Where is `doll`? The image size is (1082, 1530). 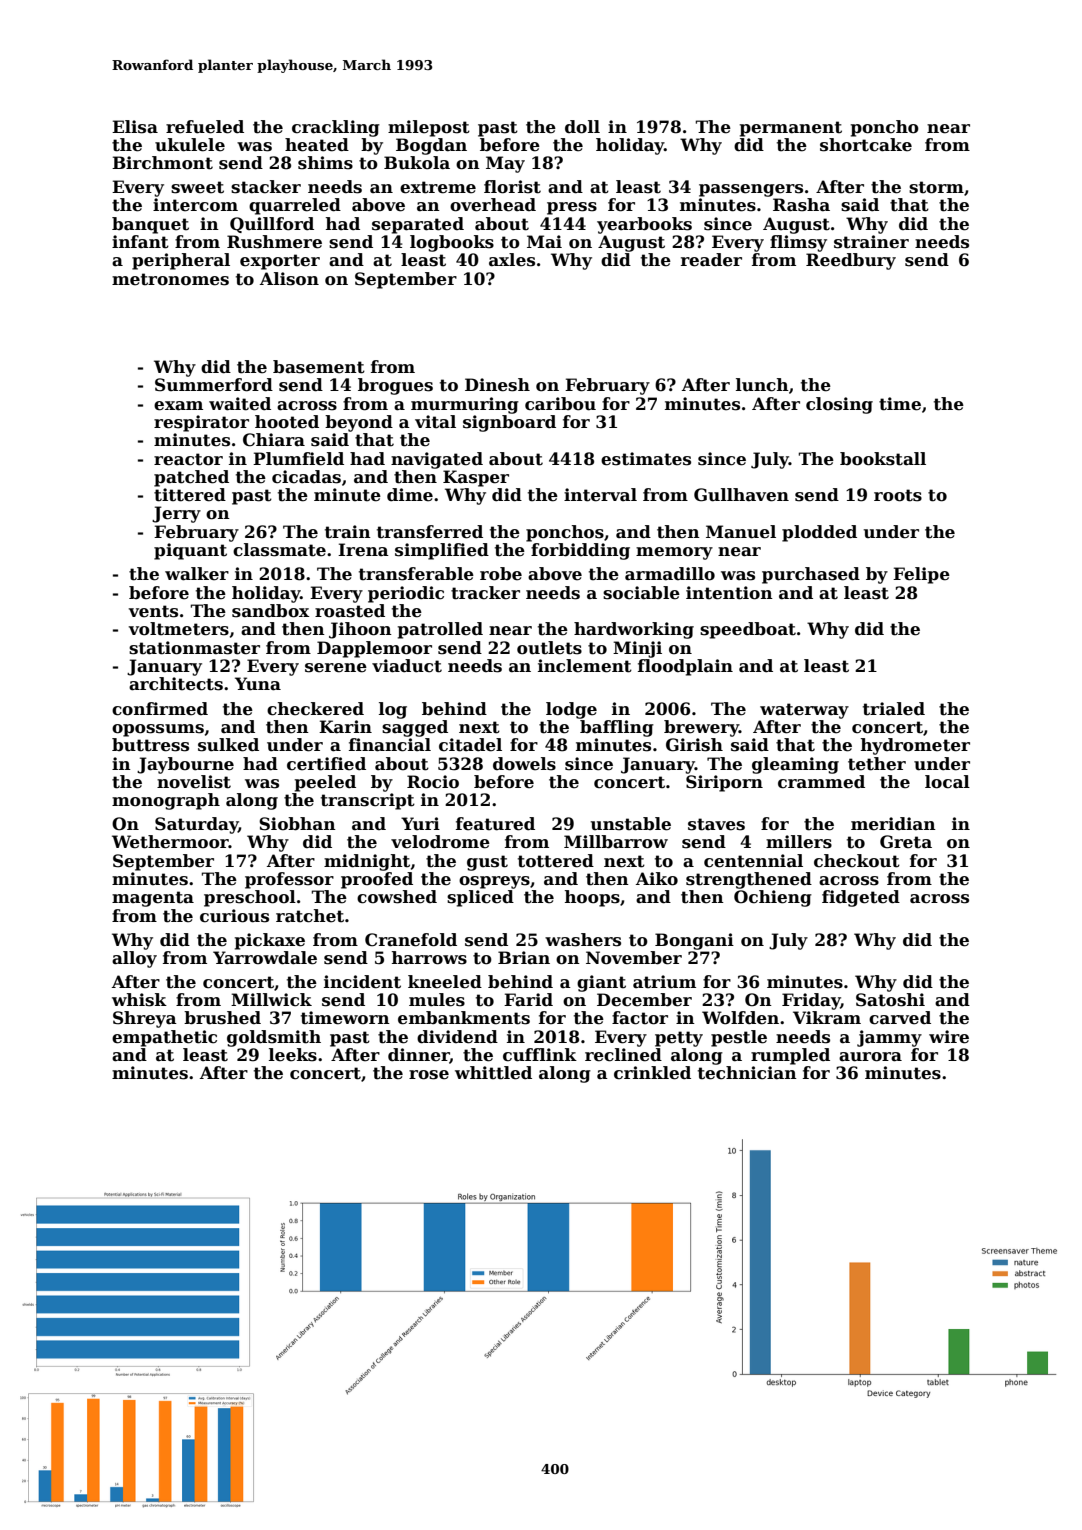
doll is located at coordinates (582, 127).
